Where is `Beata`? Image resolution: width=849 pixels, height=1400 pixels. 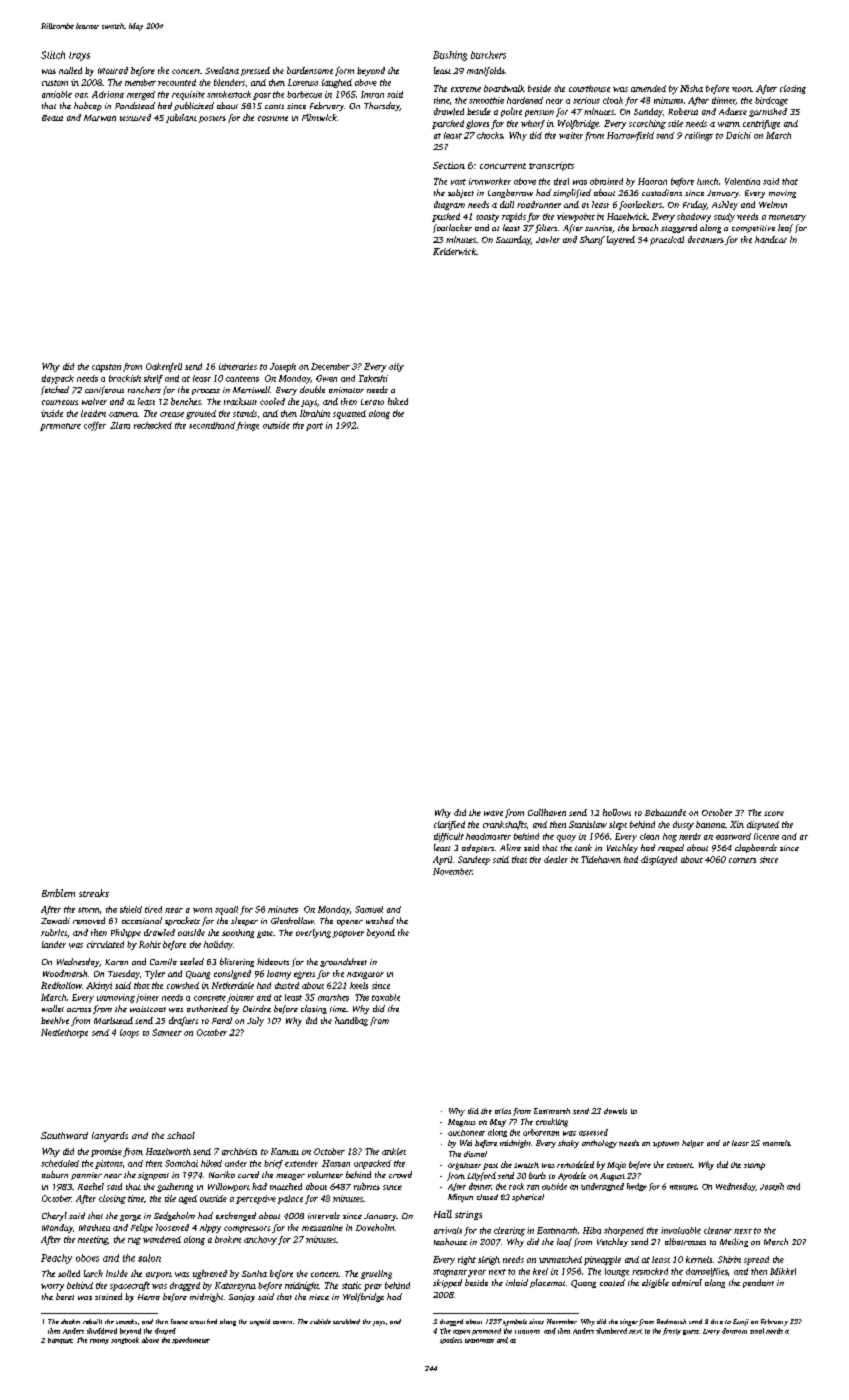
Beata is located at coordinates (52, 118).
